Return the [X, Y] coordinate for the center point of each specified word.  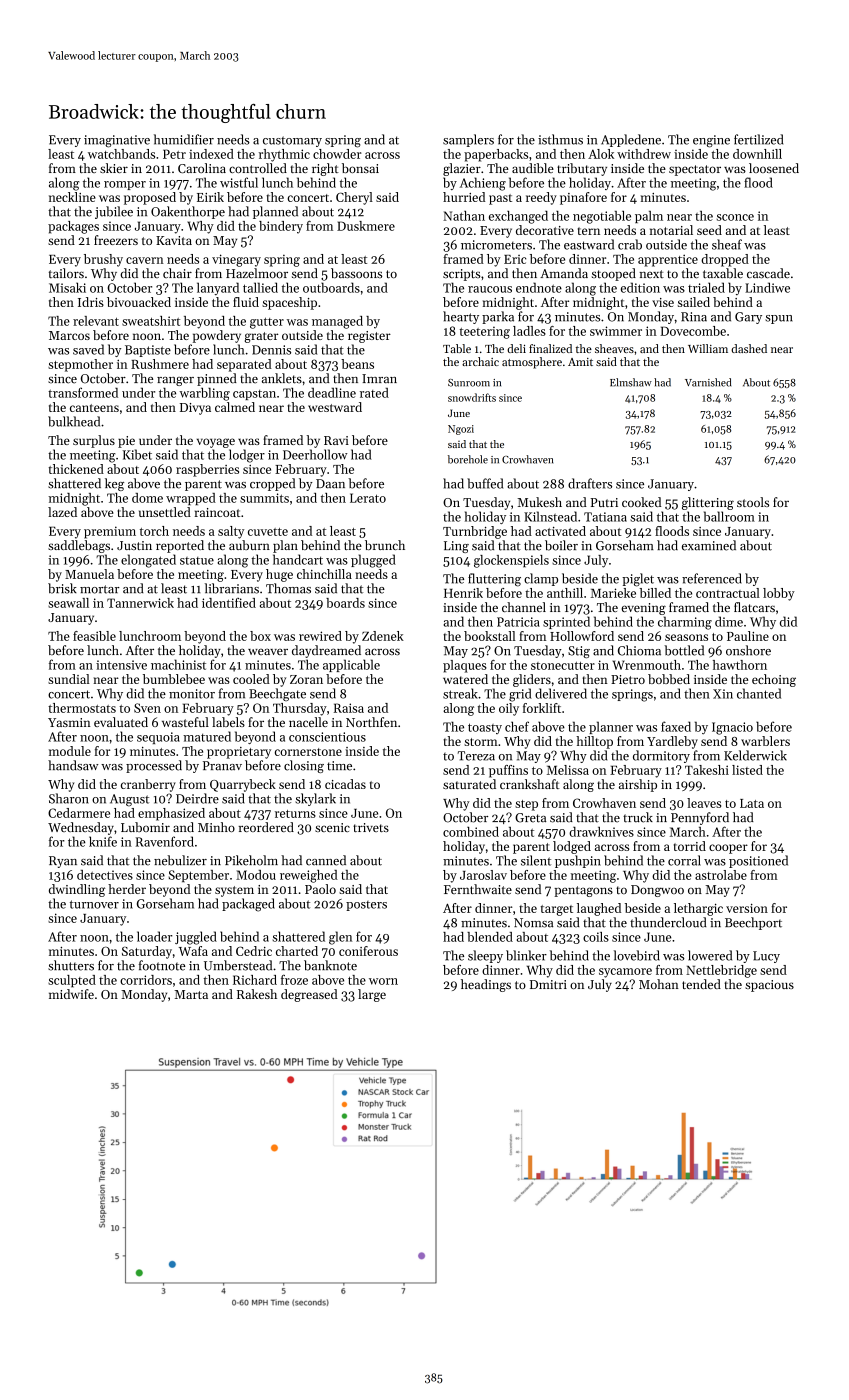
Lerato [368, 498]
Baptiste [148, 351]
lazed [62, 512]
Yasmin [69, 722]
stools [753, 502]
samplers [468, 140]
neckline [72, 197]
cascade [768, 273]
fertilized [758, 139]
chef [517, 726]
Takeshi [707, 770]
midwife [71, 994]
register [369, 337]
